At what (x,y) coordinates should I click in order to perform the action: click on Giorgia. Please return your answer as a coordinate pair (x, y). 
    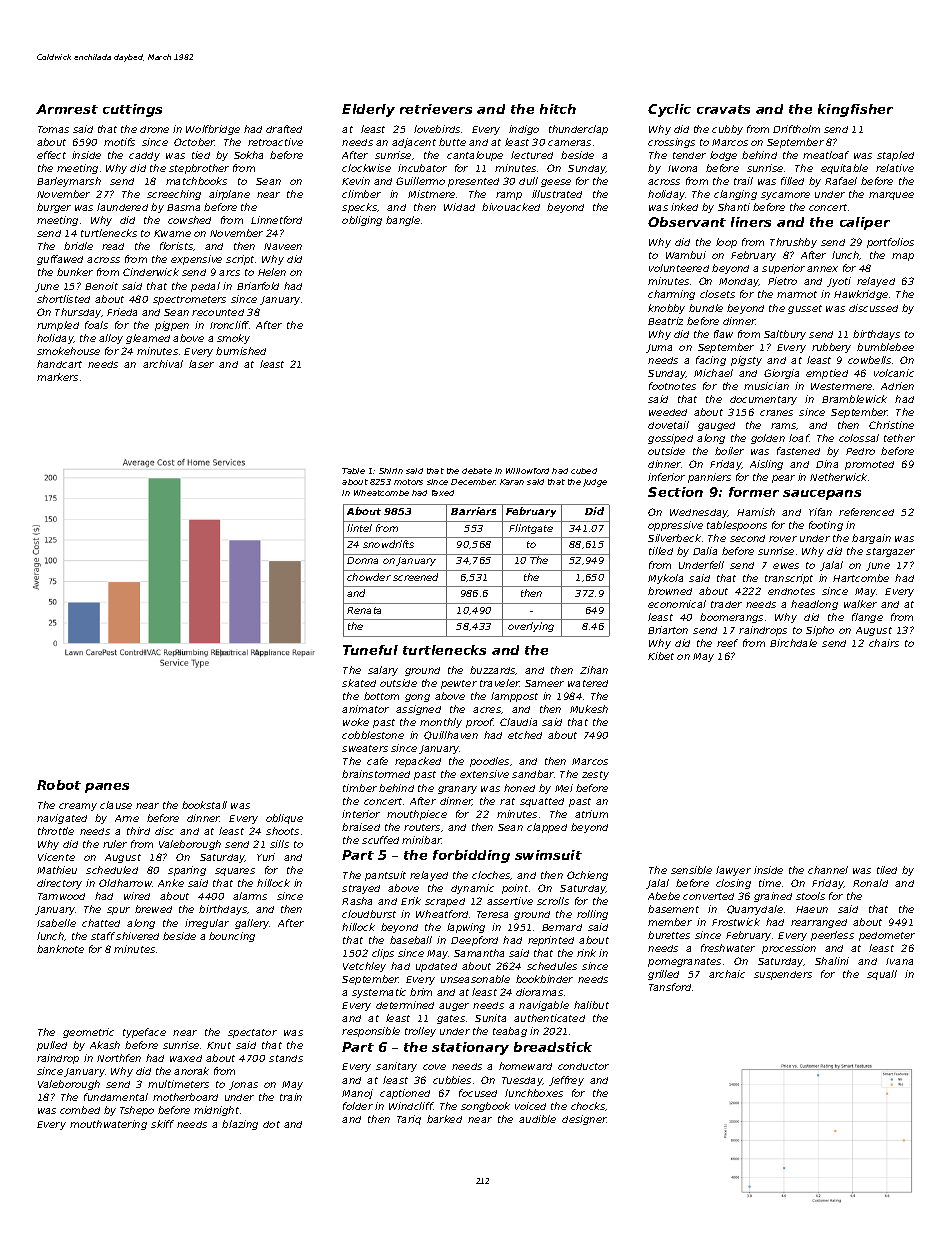
    Looking at the image, I should click on (781, 374).
